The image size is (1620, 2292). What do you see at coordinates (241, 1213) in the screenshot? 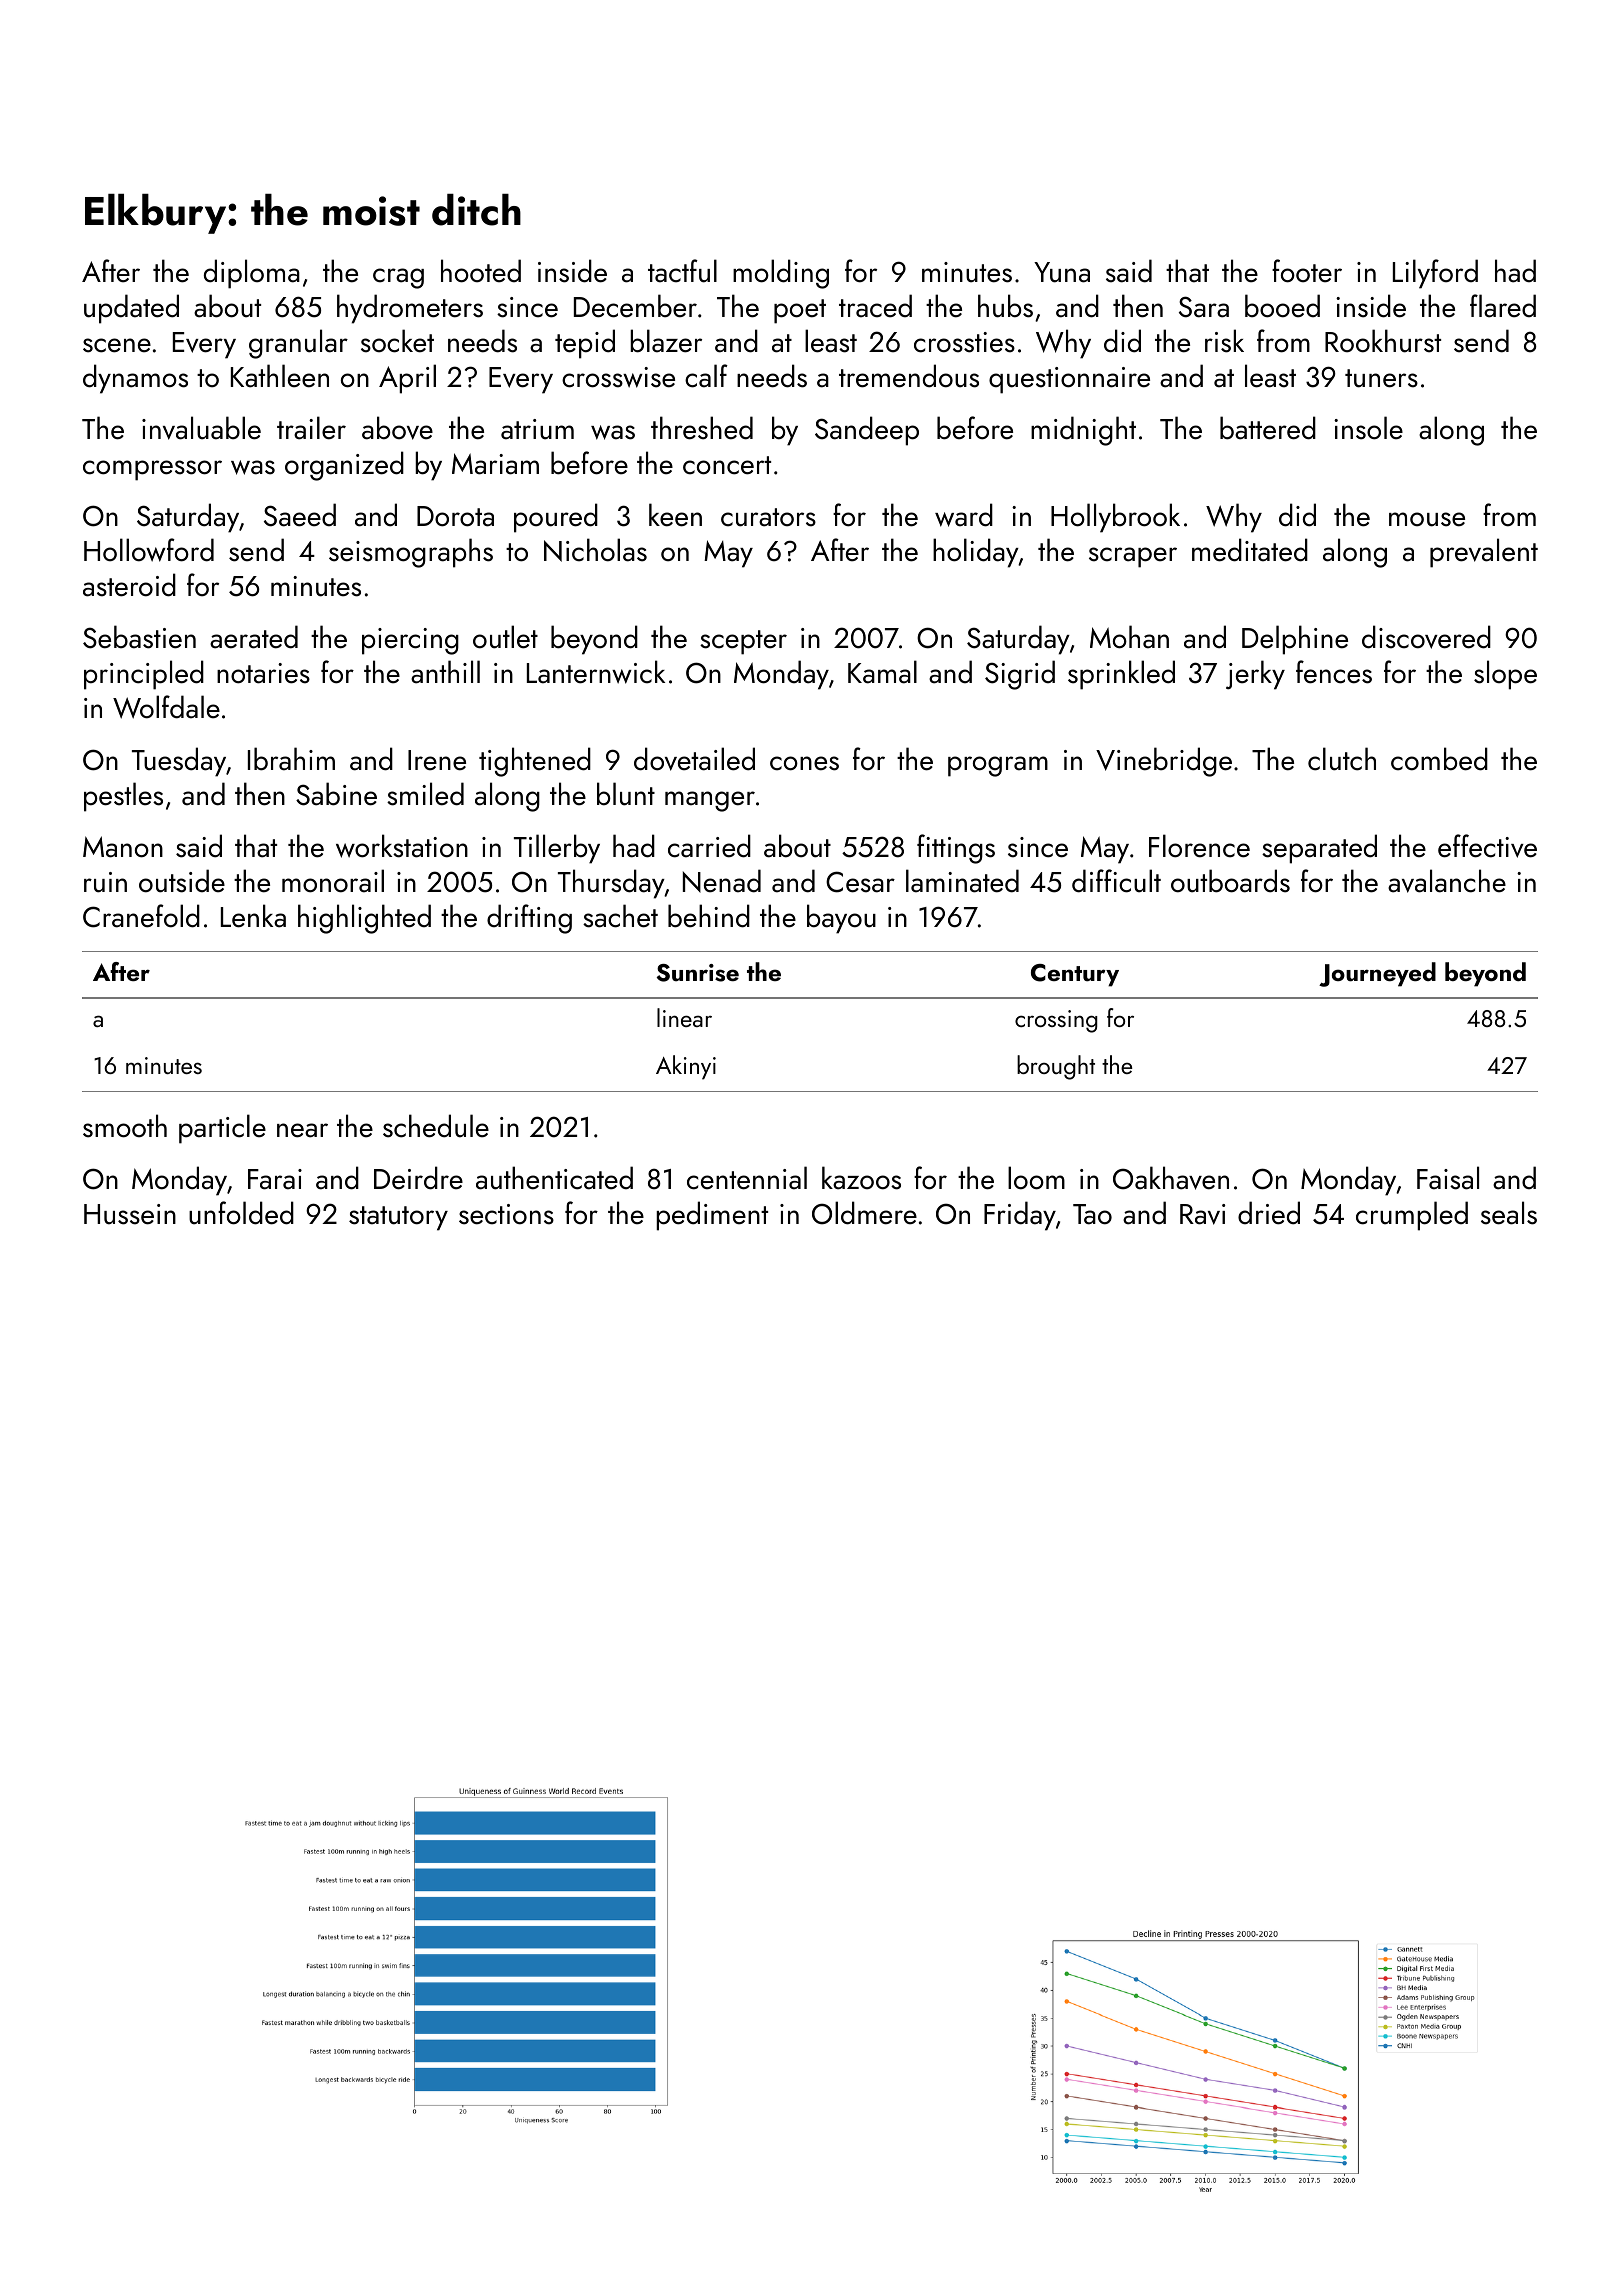
I see `unfolded` at bounding box center [241, 1213].
